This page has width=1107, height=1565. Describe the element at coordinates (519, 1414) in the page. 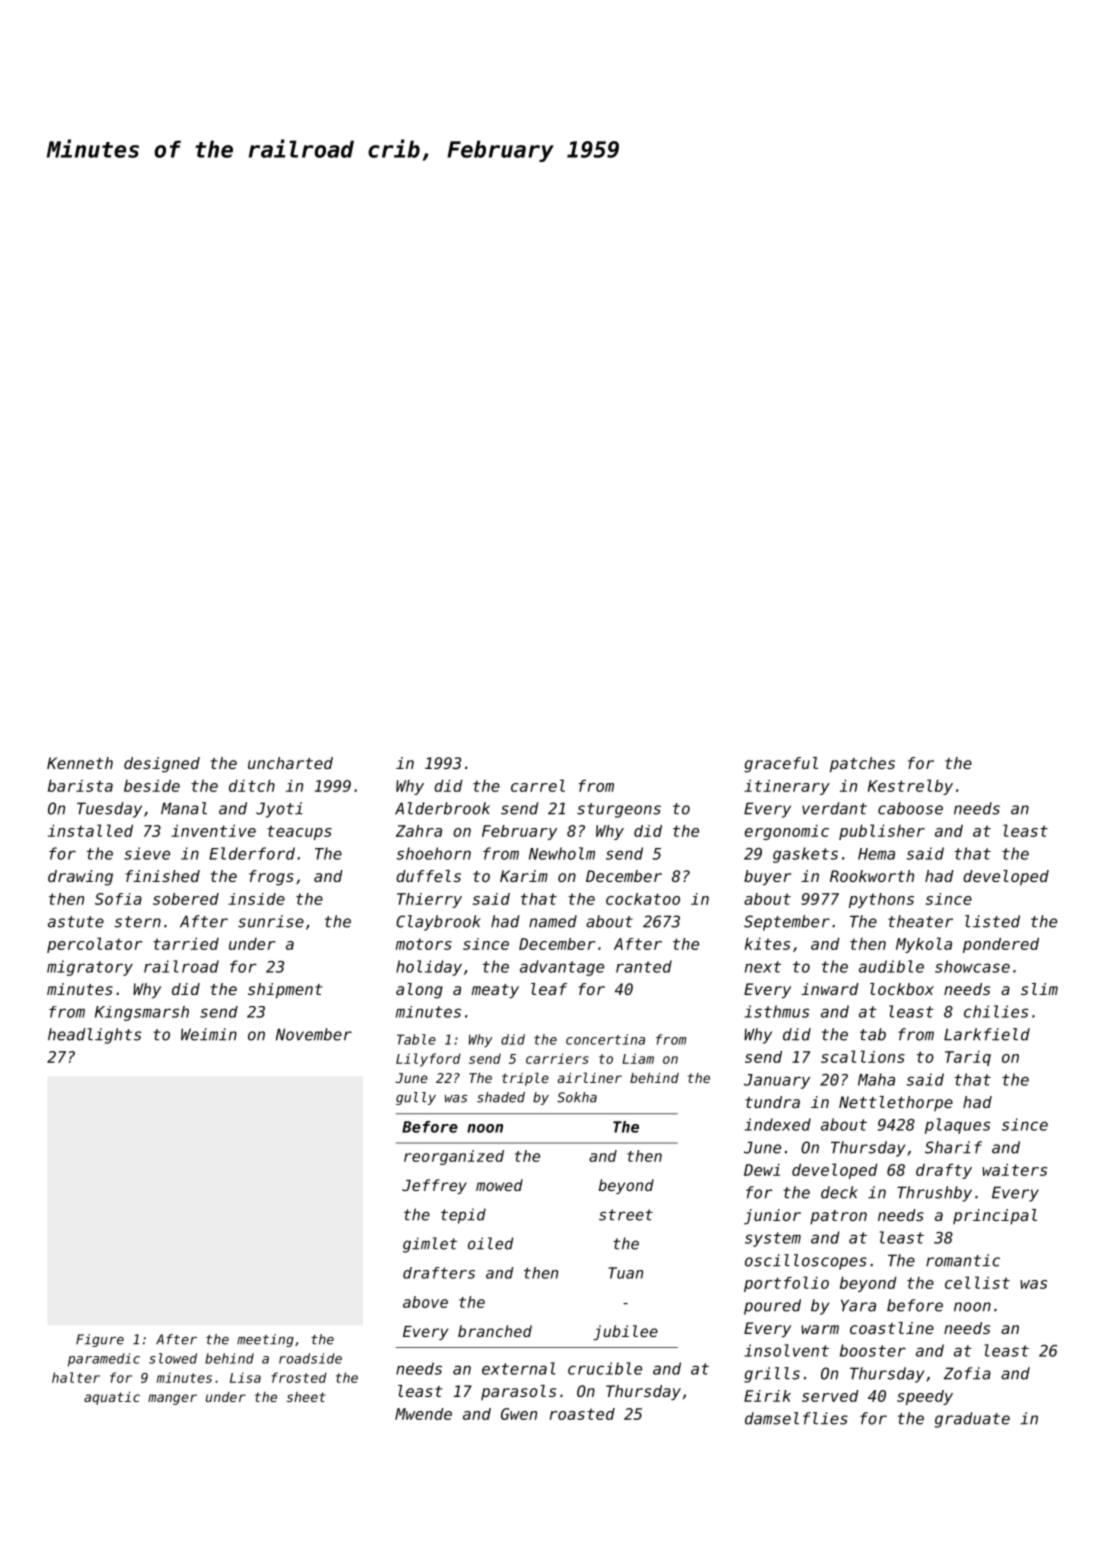

I see `Gwen` at that location.
